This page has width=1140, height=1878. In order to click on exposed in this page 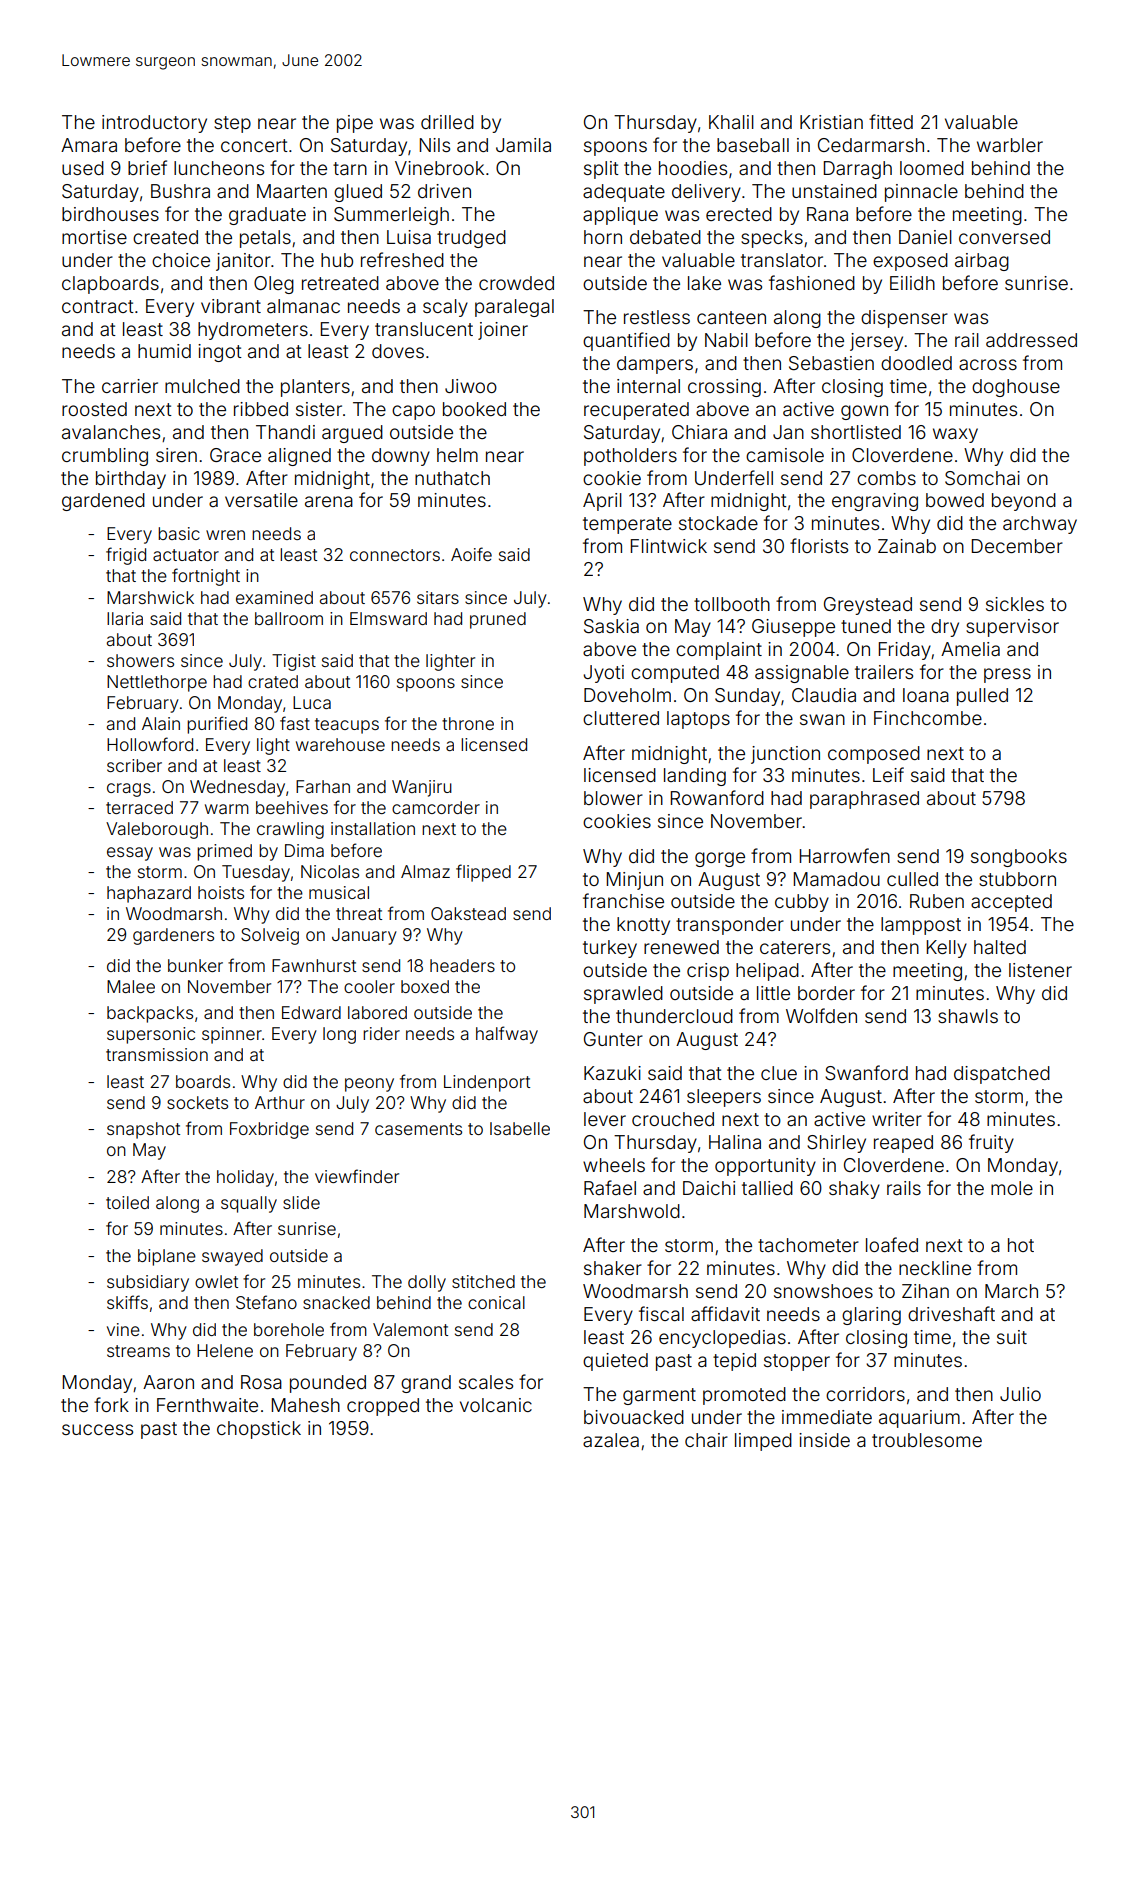, I will do `click(910, 262)`.
